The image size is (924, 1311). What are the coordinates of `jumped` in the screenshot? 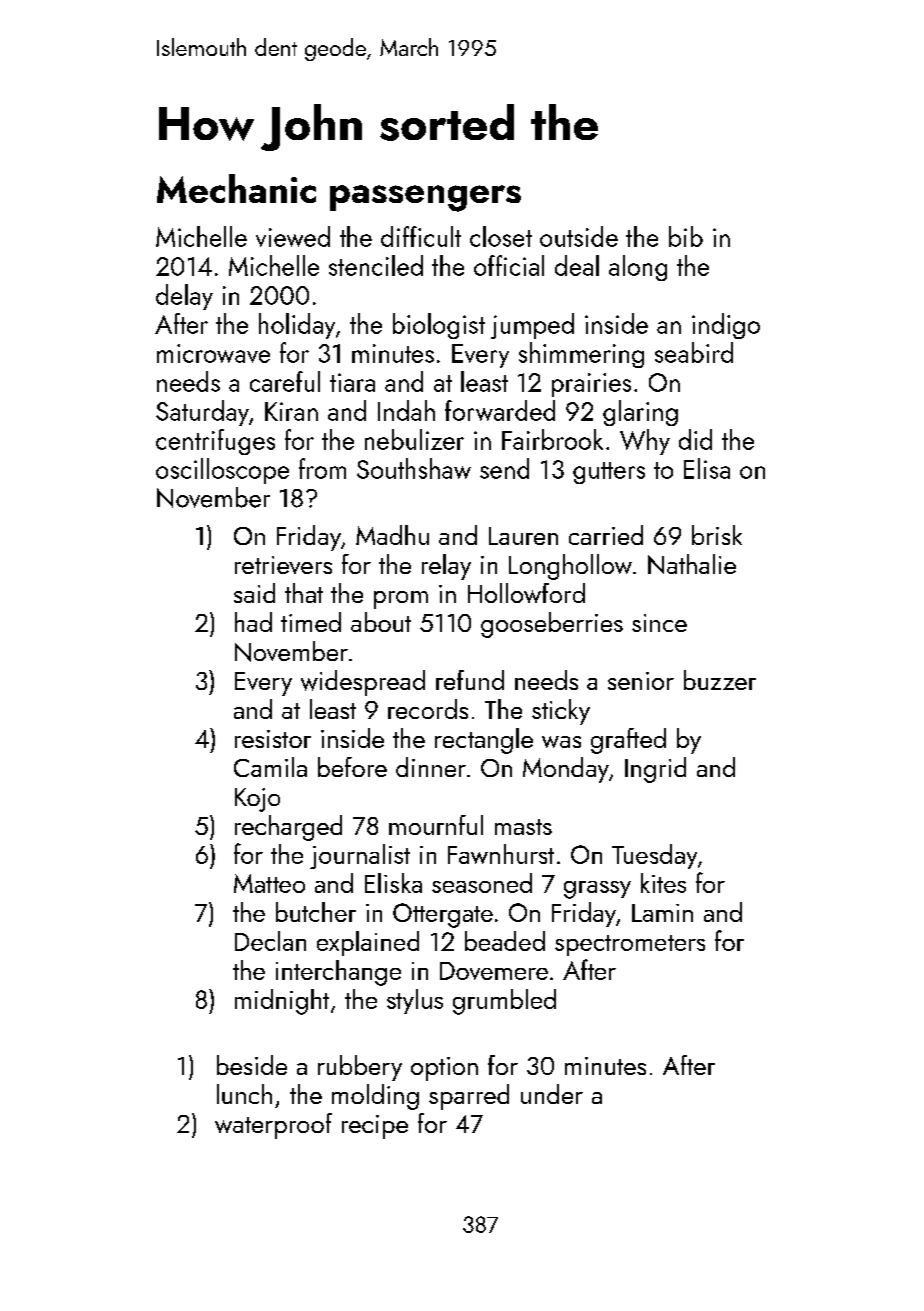 It's located at (532, 326).
